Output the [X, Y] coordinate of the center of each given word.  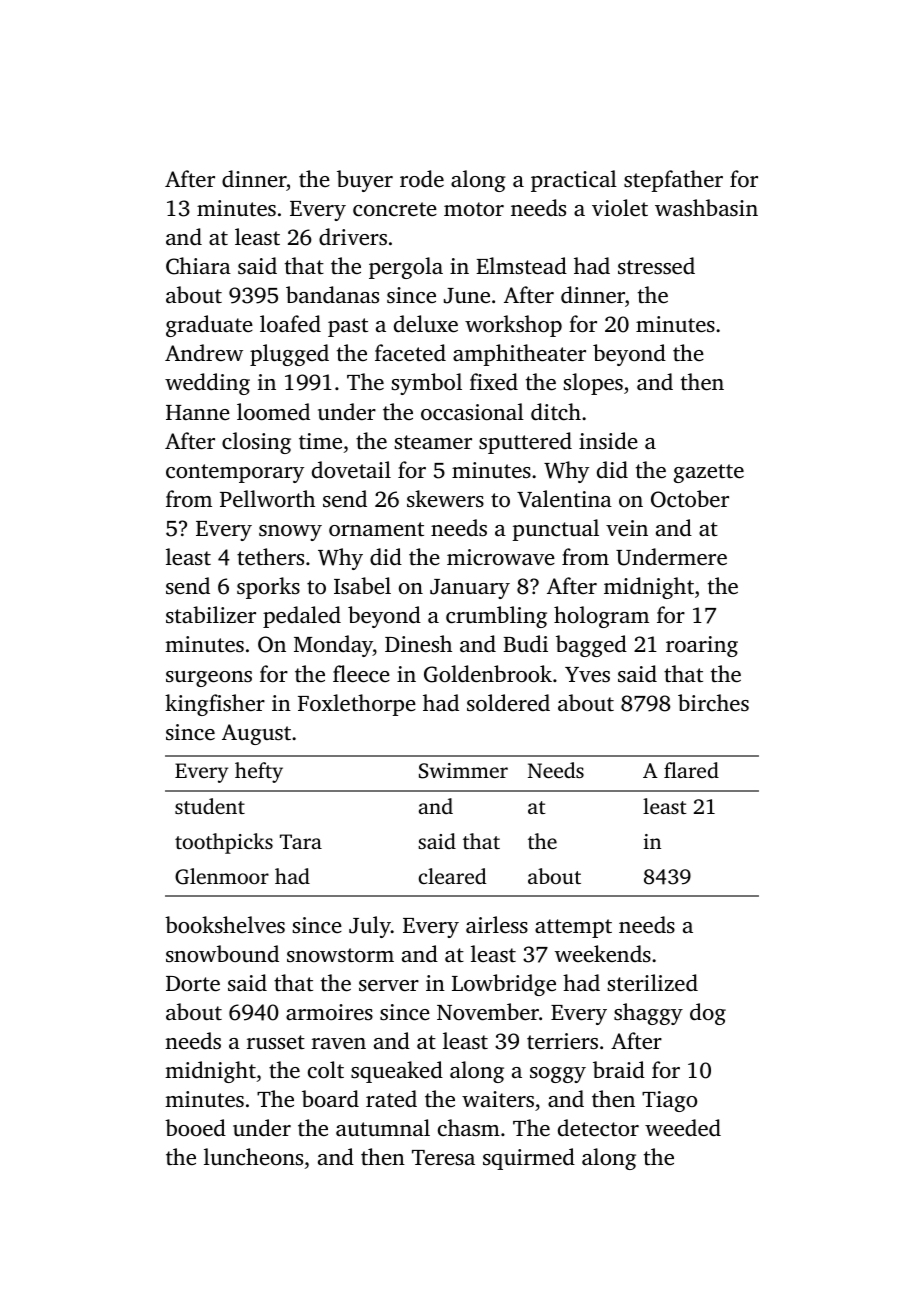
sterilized [653, 983]
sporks [268, 588]
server [389, 986]
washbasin [706, 208]
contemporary [235, 473]
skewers [445, 499]
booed [195, 1128]
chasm [469, 1128]
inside [608, 441]
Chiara [198, 266]
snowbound [222, 954]
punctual [555, 530]
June [467, 296]
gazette [709, 473]
